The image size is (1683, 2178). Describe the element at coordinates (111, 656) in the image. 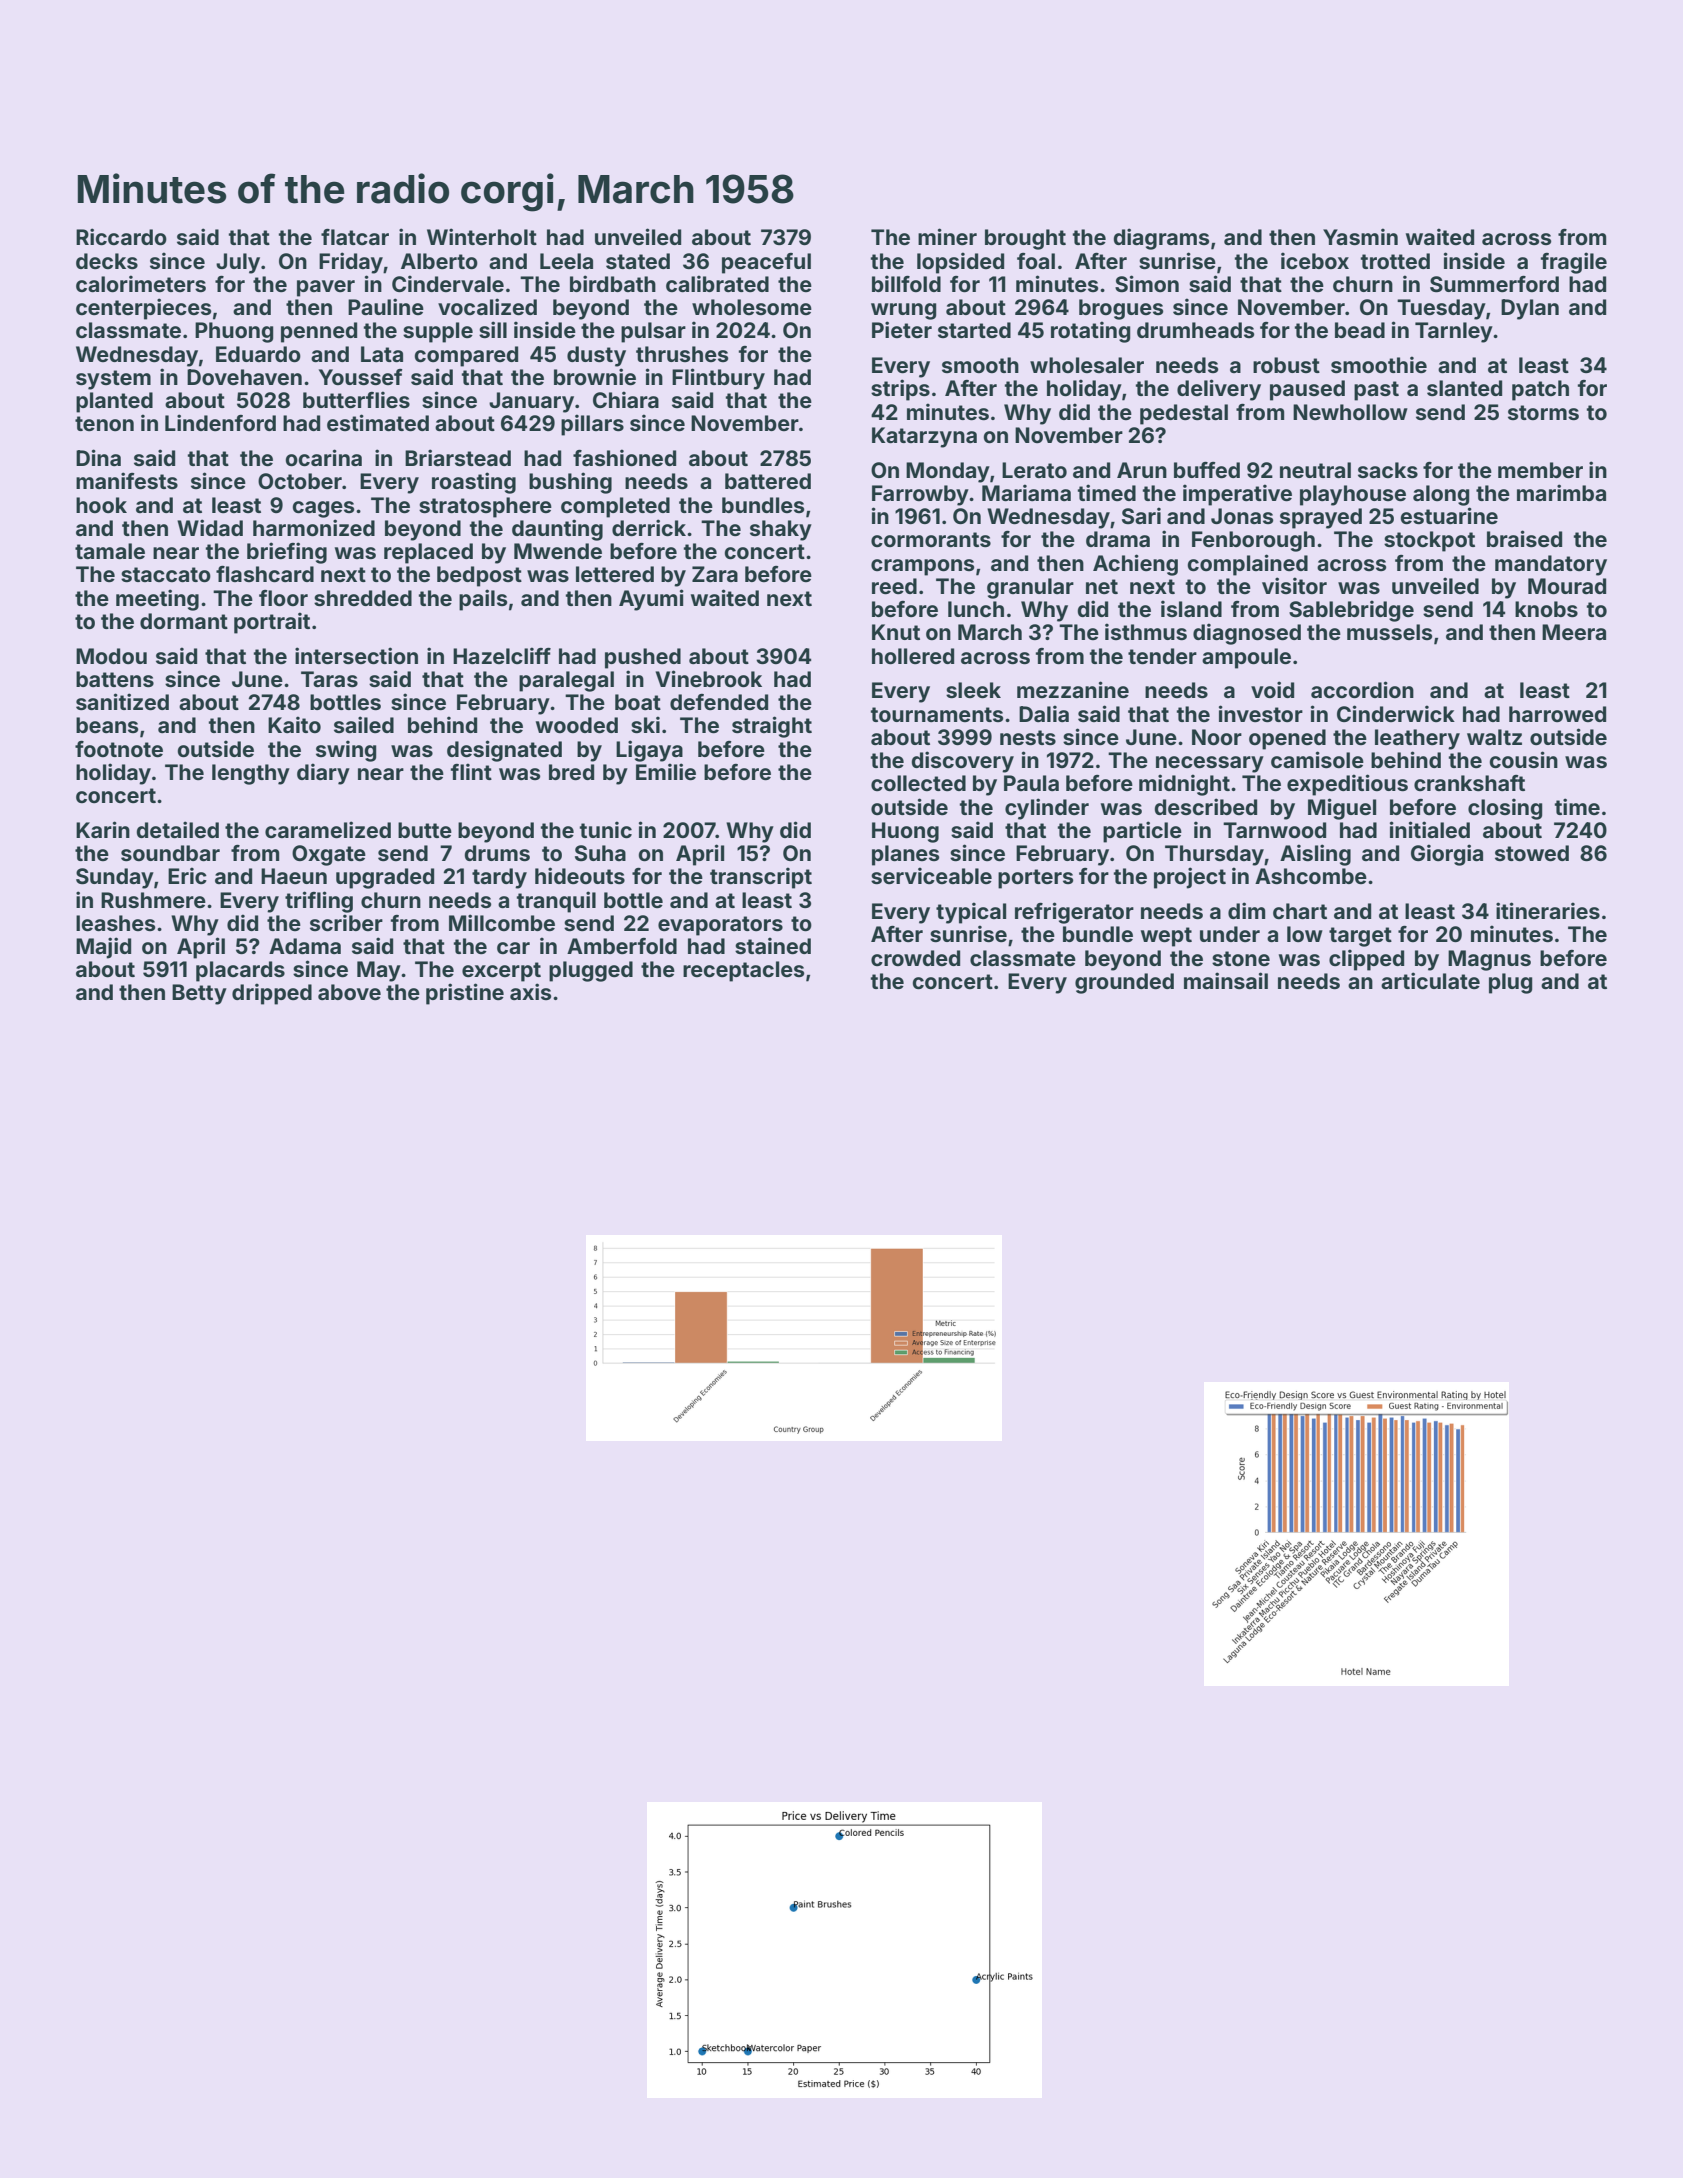

I see `Modou` at that location.
